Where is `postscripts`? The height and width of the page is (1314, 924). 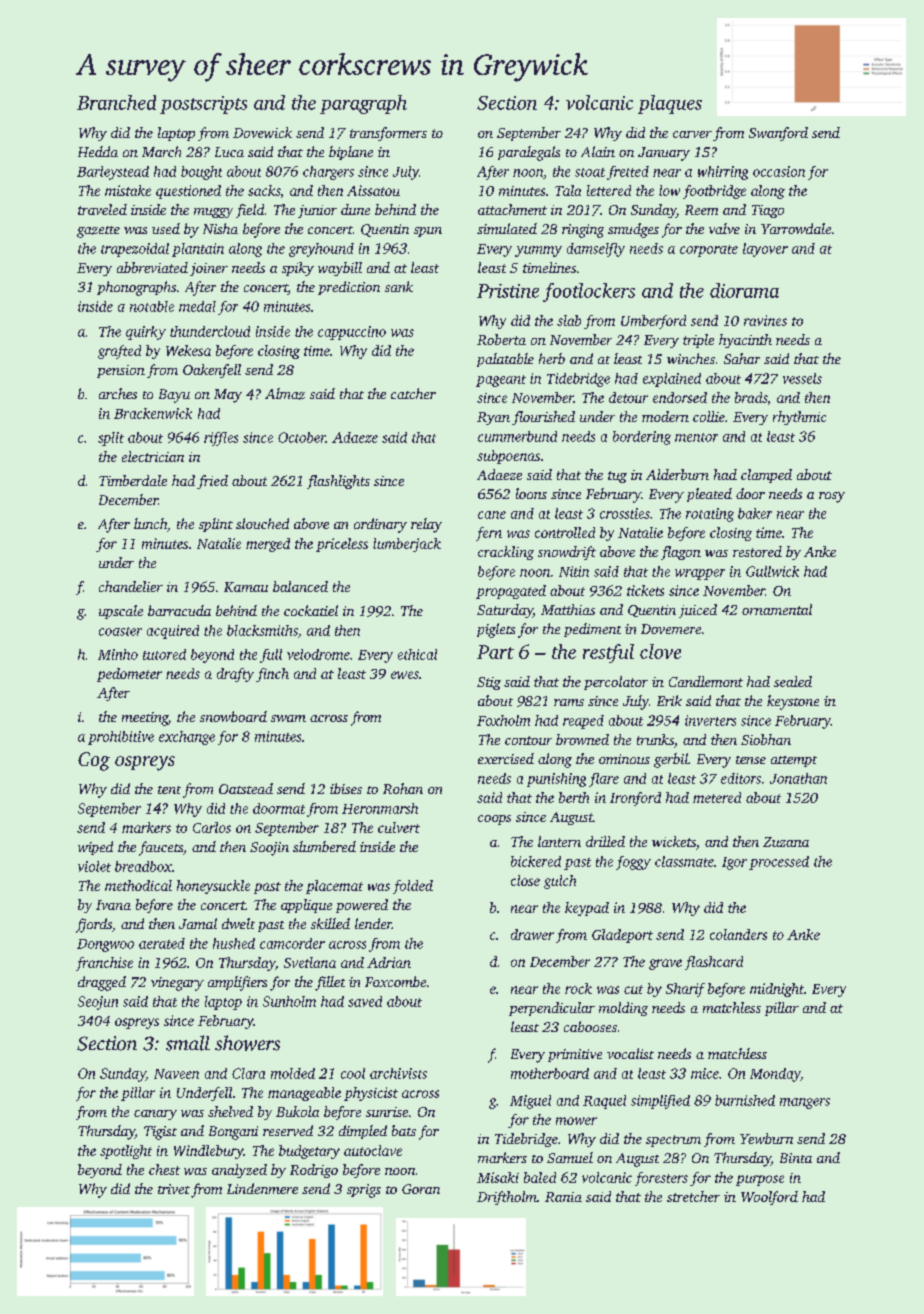
postscripts is located at coordinates (203, 105).
